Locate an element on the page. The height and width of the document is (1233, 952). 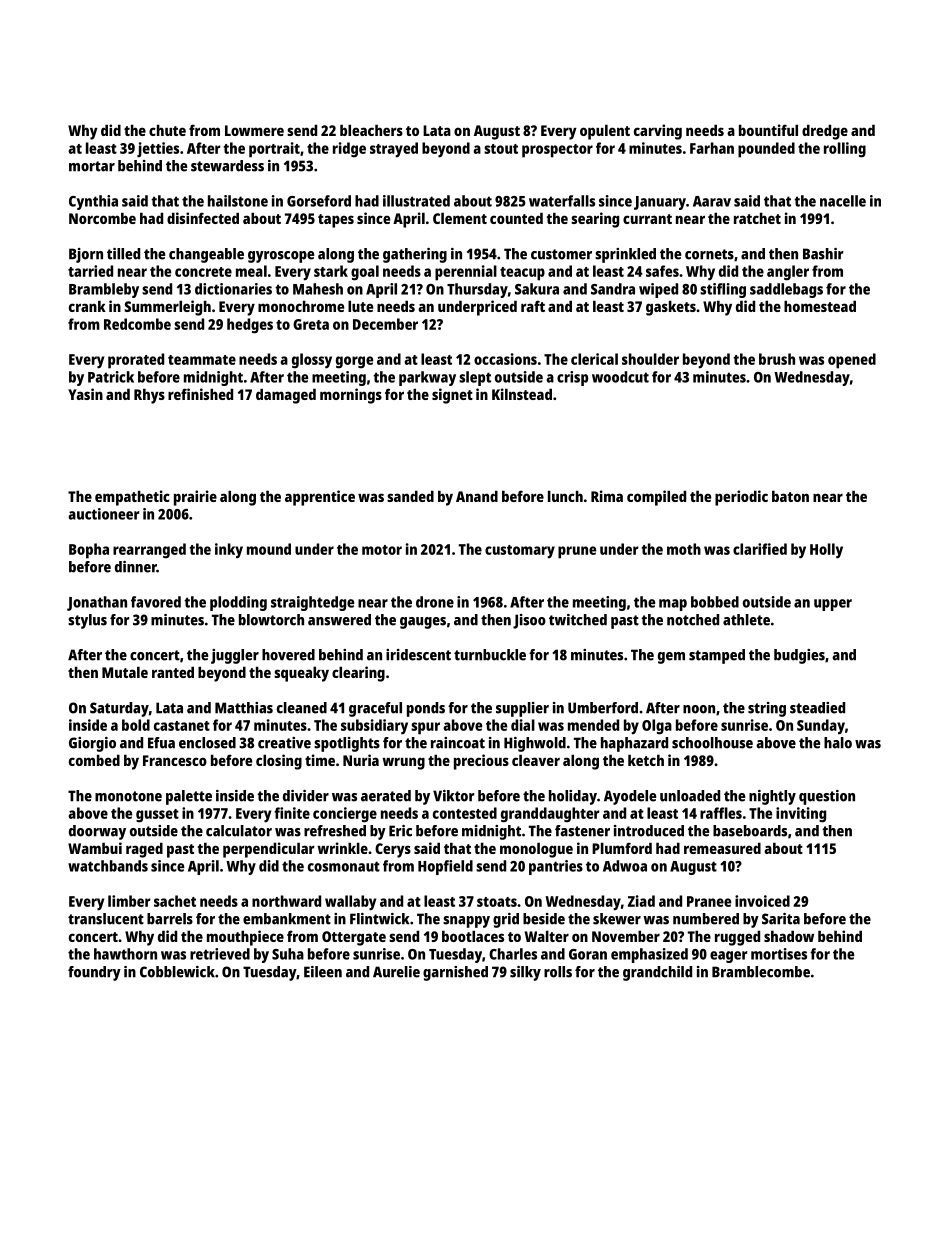
foundry is located at coordinates (94, 973).
